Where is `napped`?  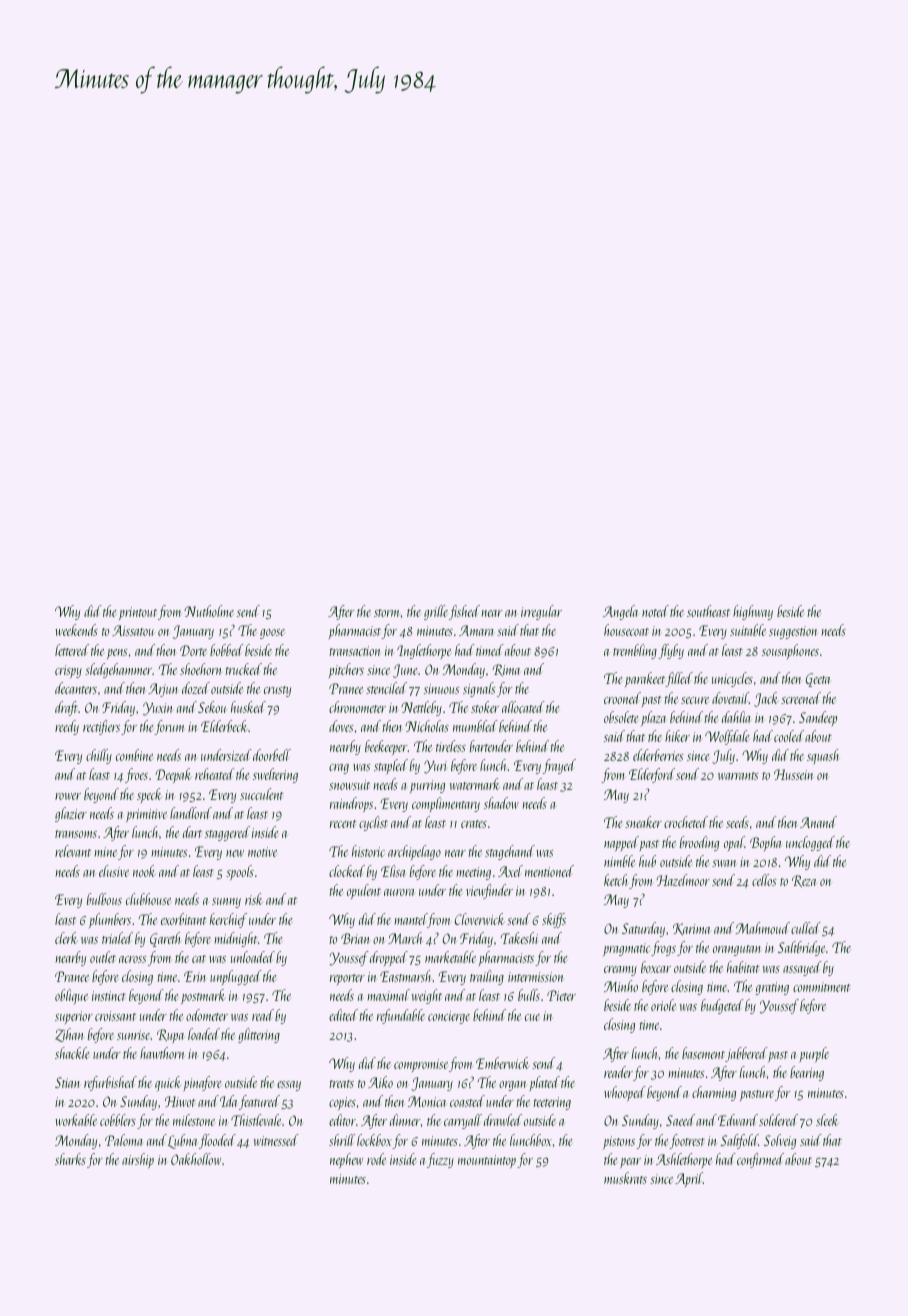
napped is located at coordinates (621, 843).
